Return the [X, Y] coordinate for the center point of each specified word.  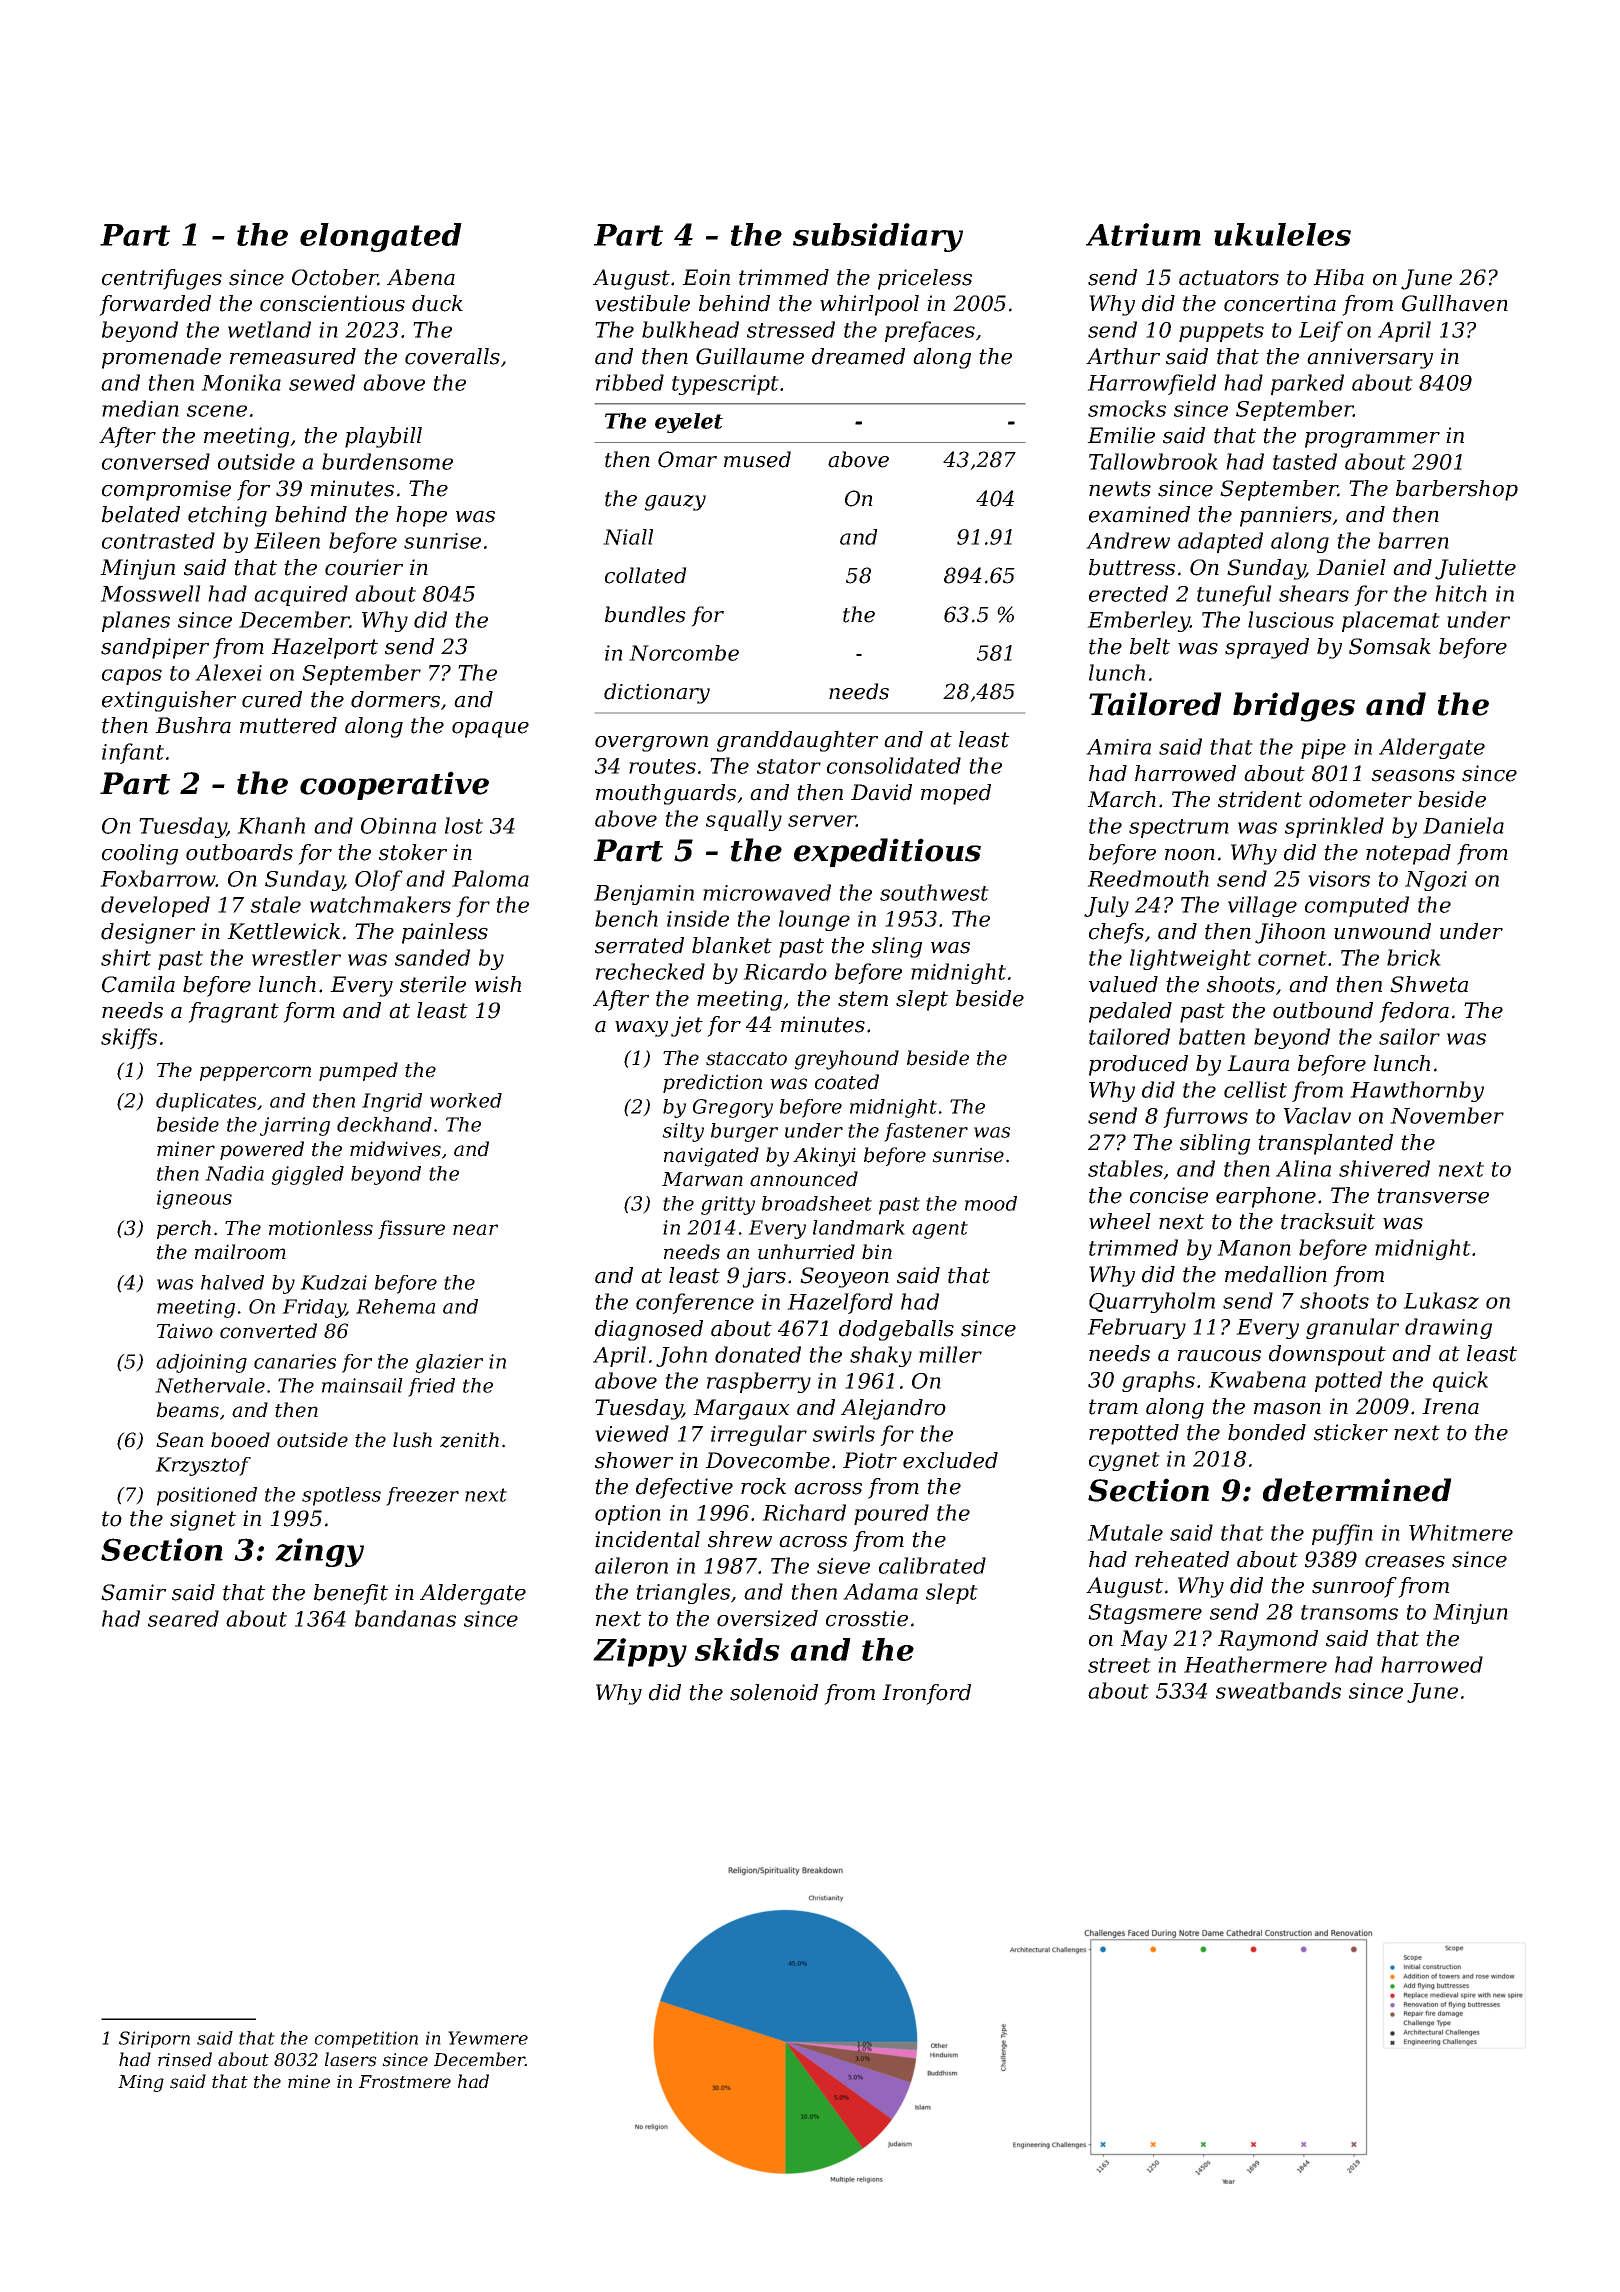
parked [1307, 384]
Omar [687, 459]
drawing [1448, 1328]
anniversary [1370, 358]
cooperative [394, 785]
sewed [322, 382]
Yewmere [488, 2038]
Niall [628, 537]
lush [412, 1440]
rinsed [185, 2059]
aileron [631, 1565]
